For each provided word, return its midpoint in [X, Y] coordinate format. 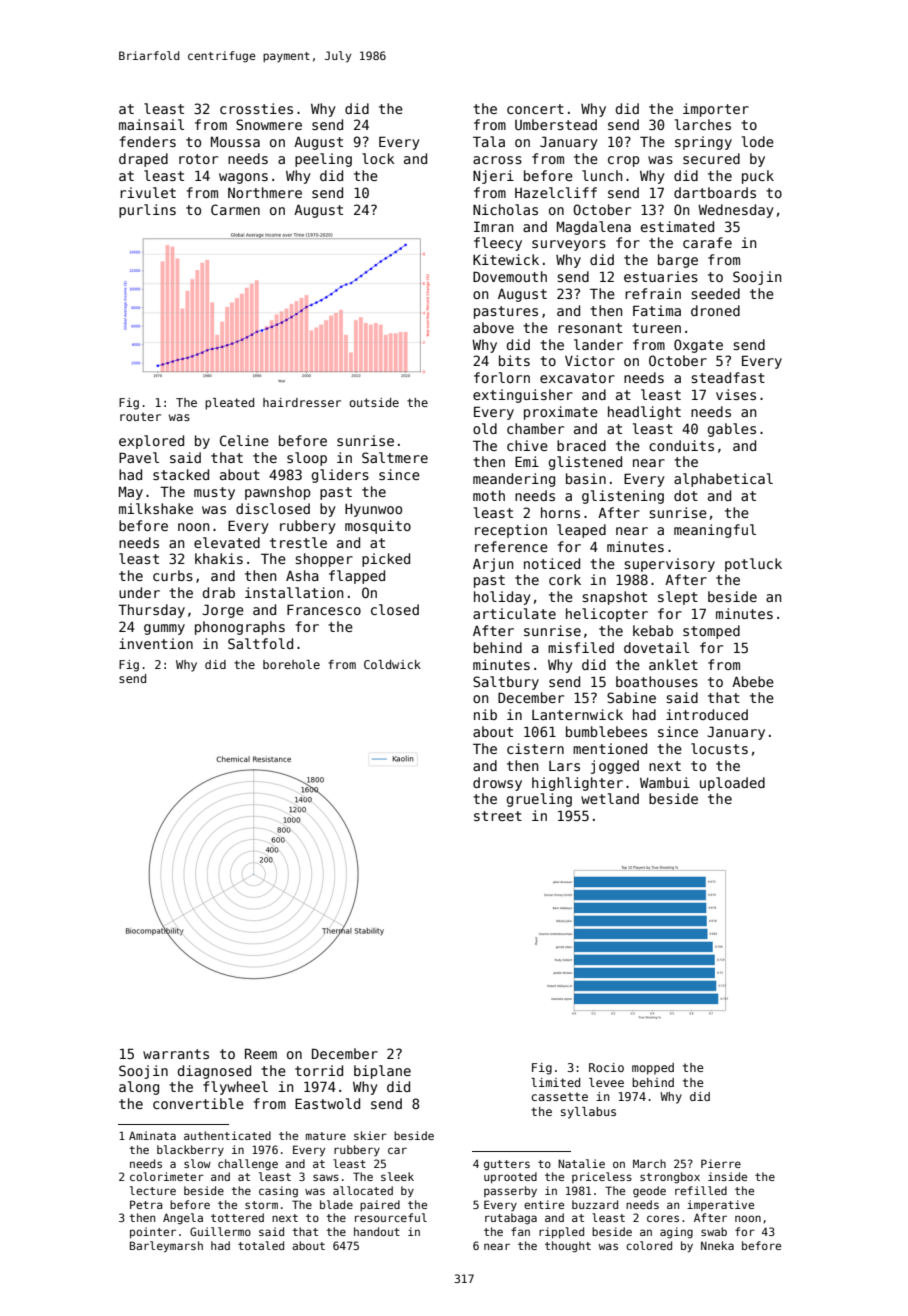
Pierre [721, 1163]
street [498, 816]
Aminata [152, 1135]
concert [535, 109]
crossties [256, 108]
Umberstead [556, 124]
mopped [653, 1069]
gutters [507, 1165]
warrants [176, 1054]
